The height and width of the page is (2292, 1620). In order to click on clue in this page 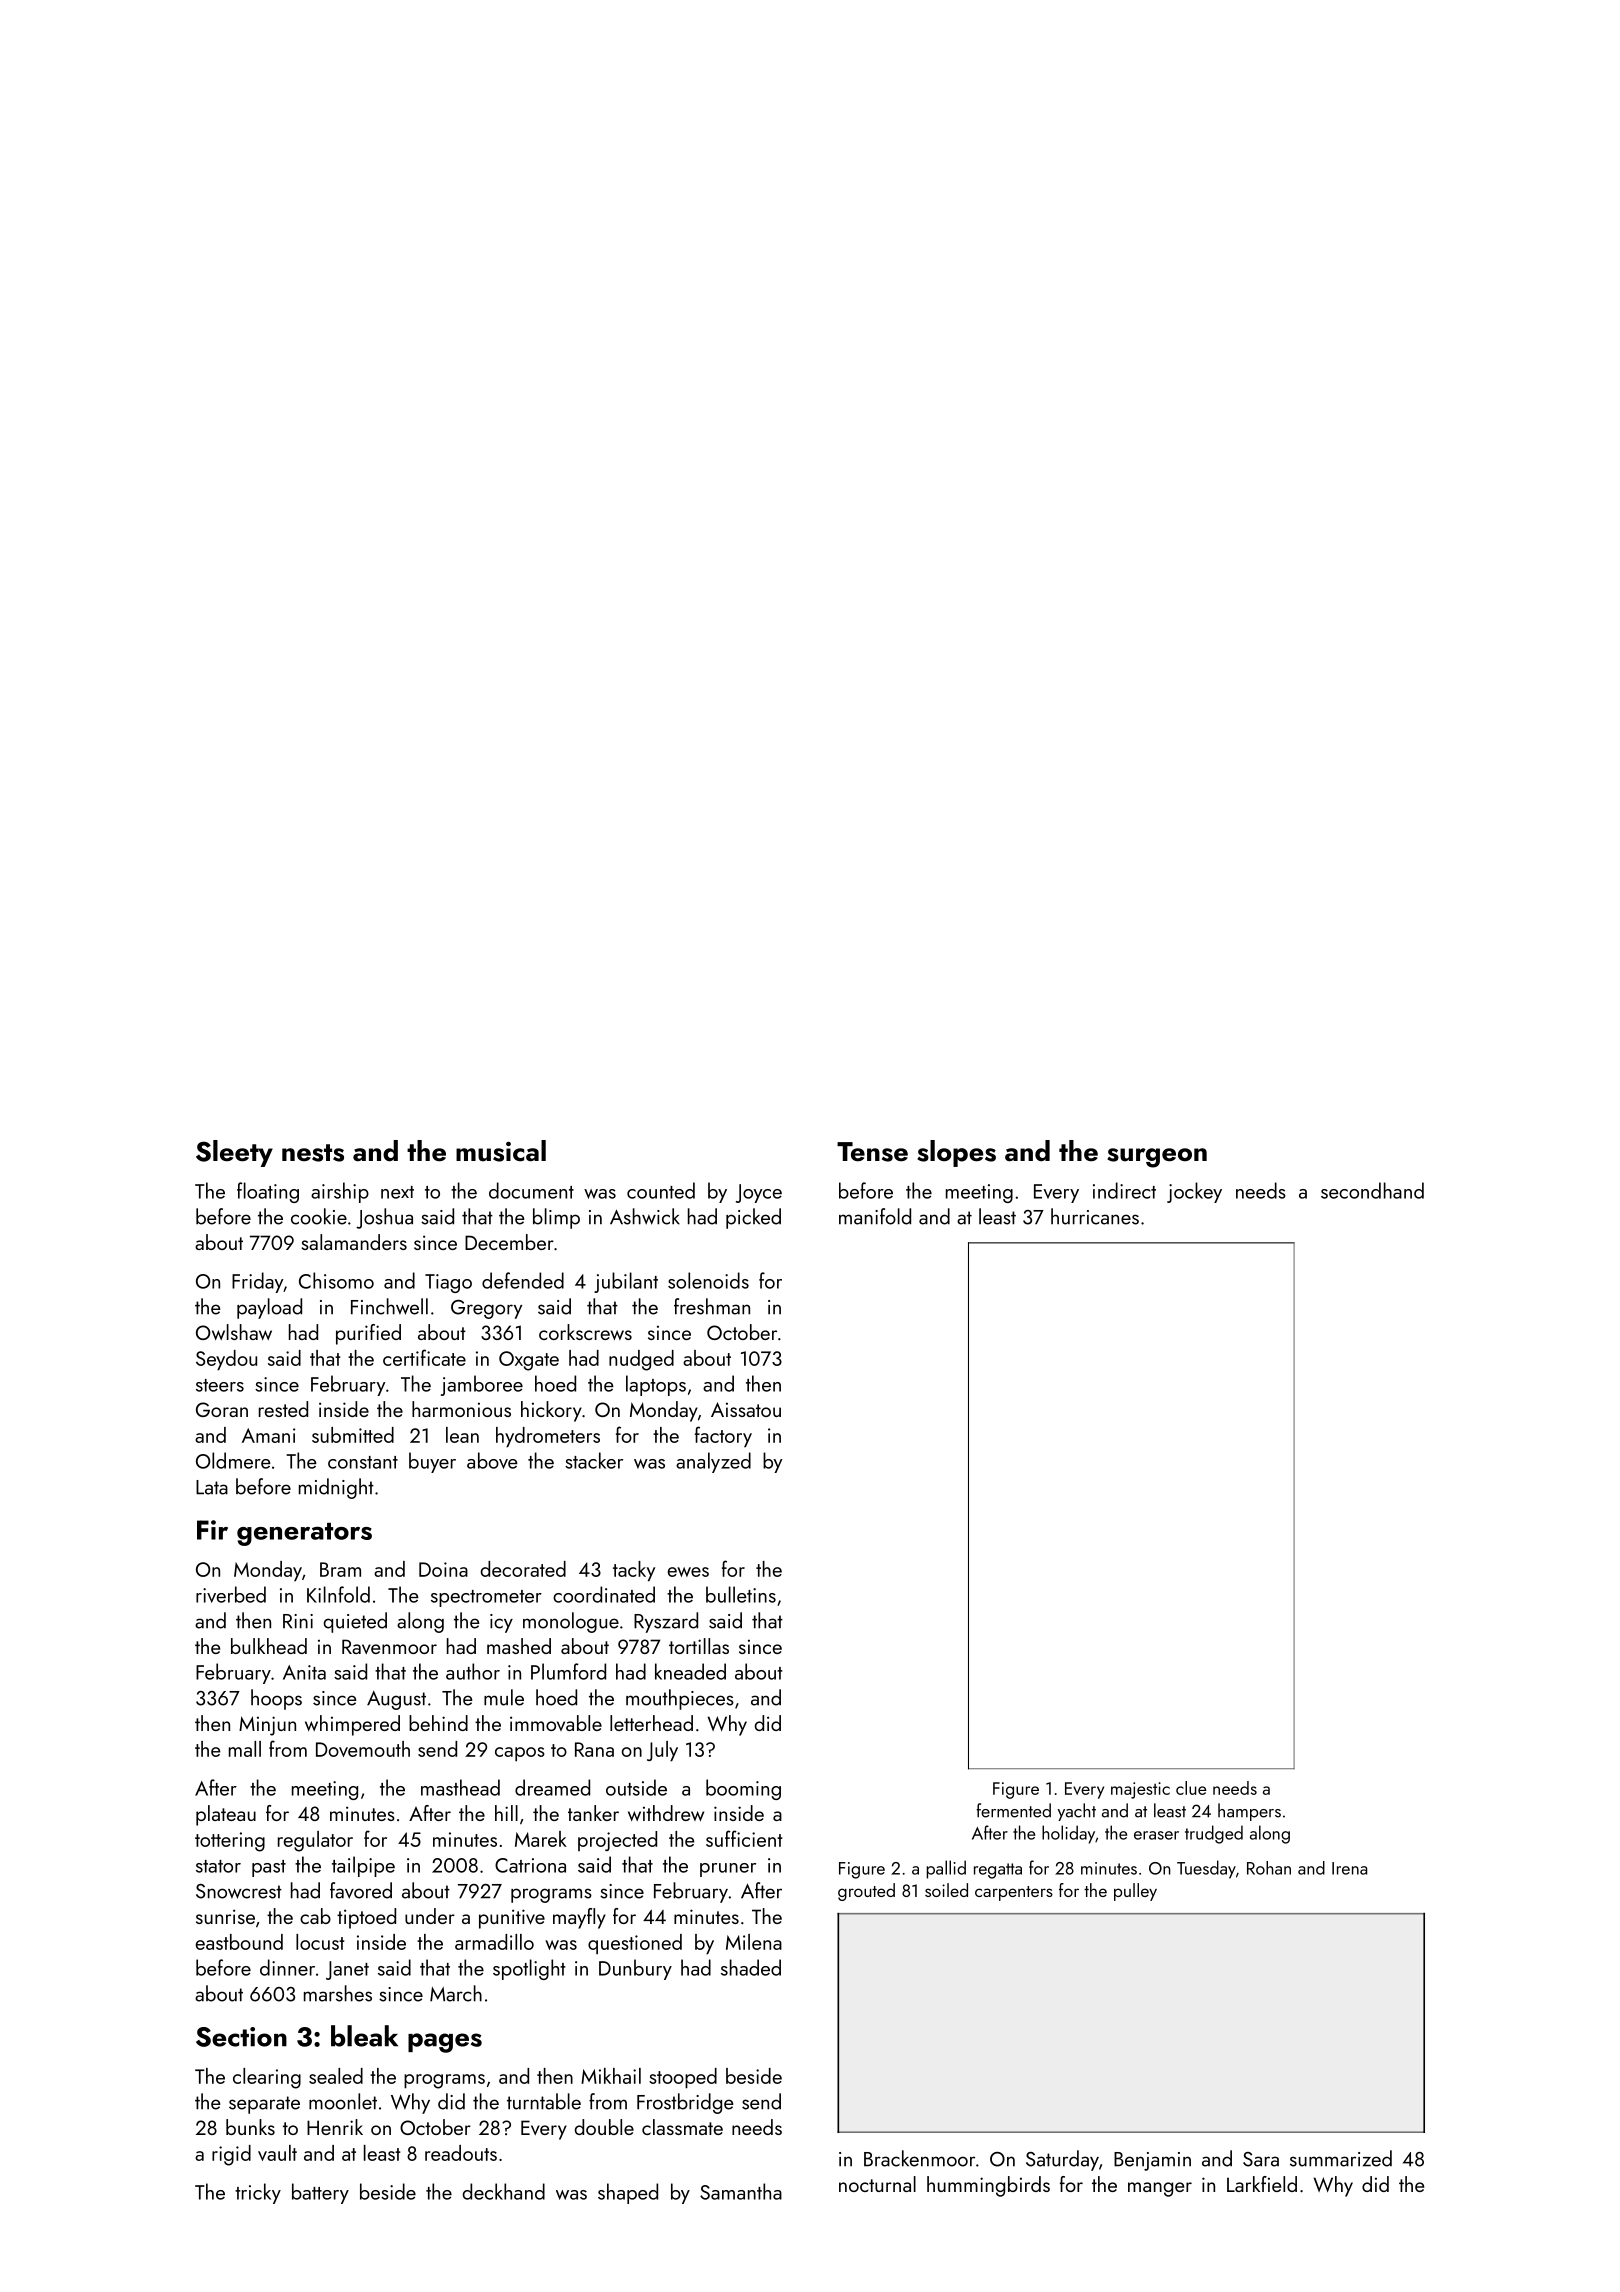, I will do `click(1191, 1788)`.
